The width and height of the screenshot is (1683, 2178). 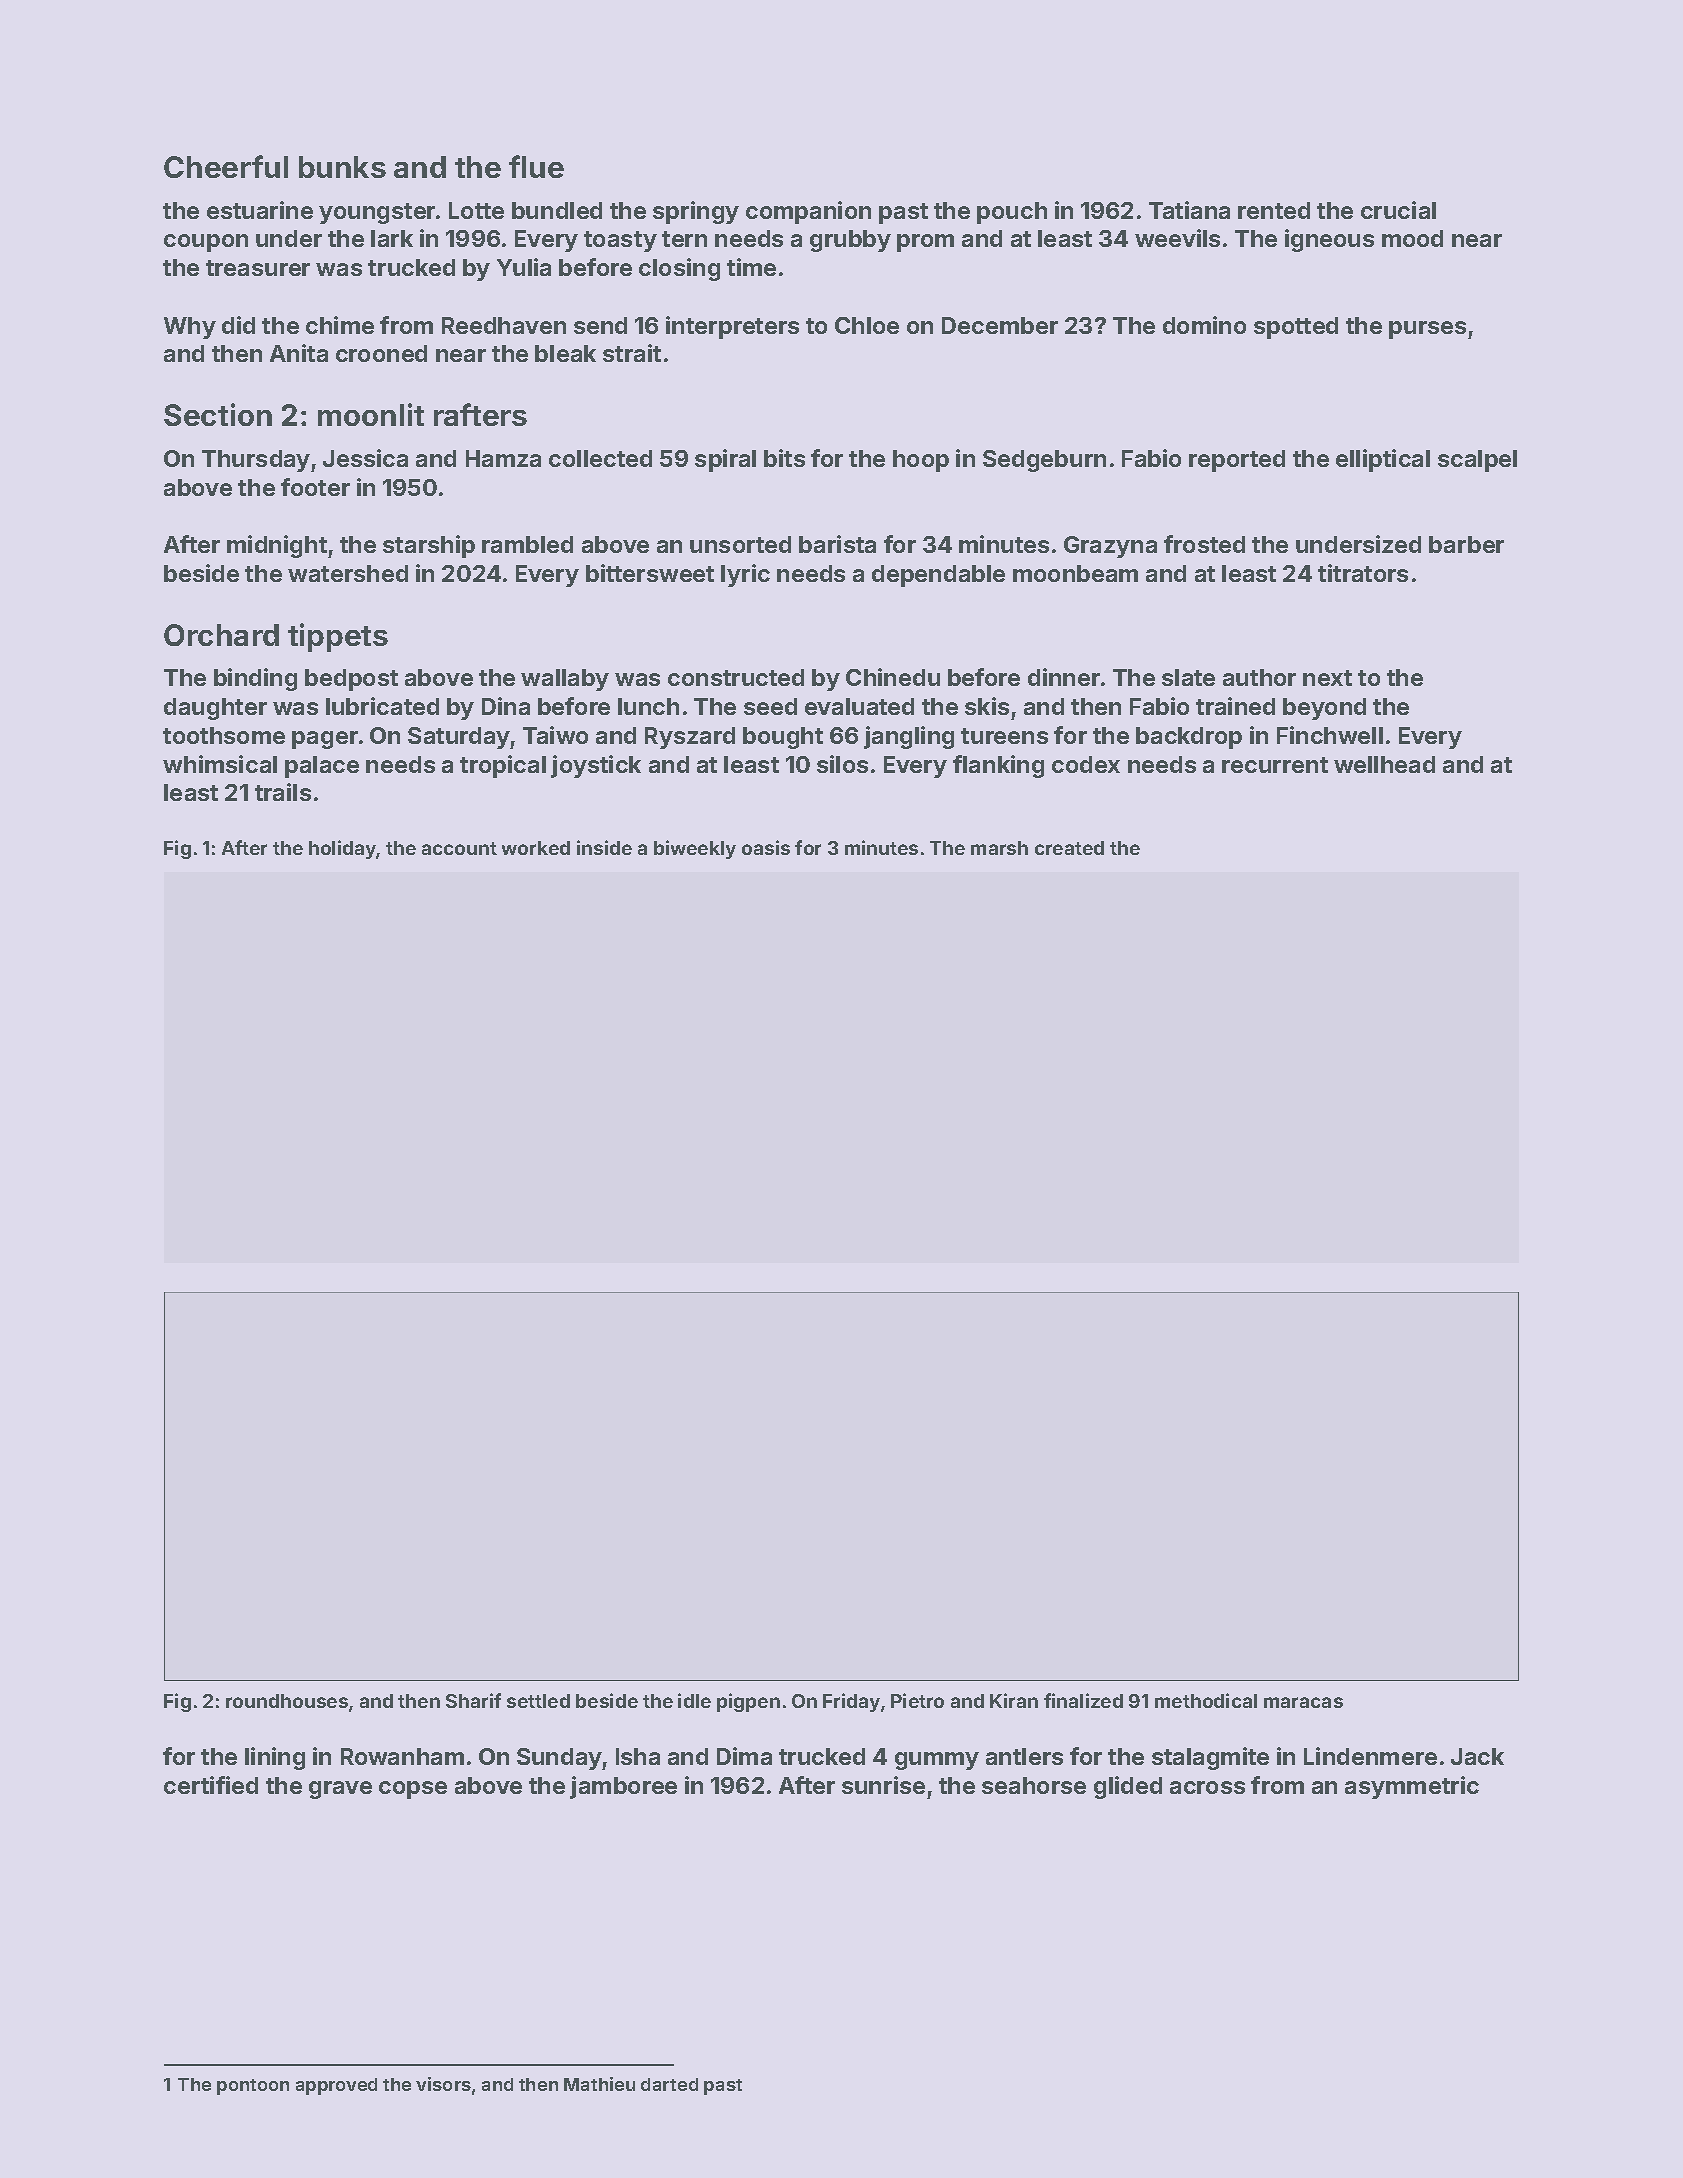 I want to click on rented, so click(x=1274, y=210).
